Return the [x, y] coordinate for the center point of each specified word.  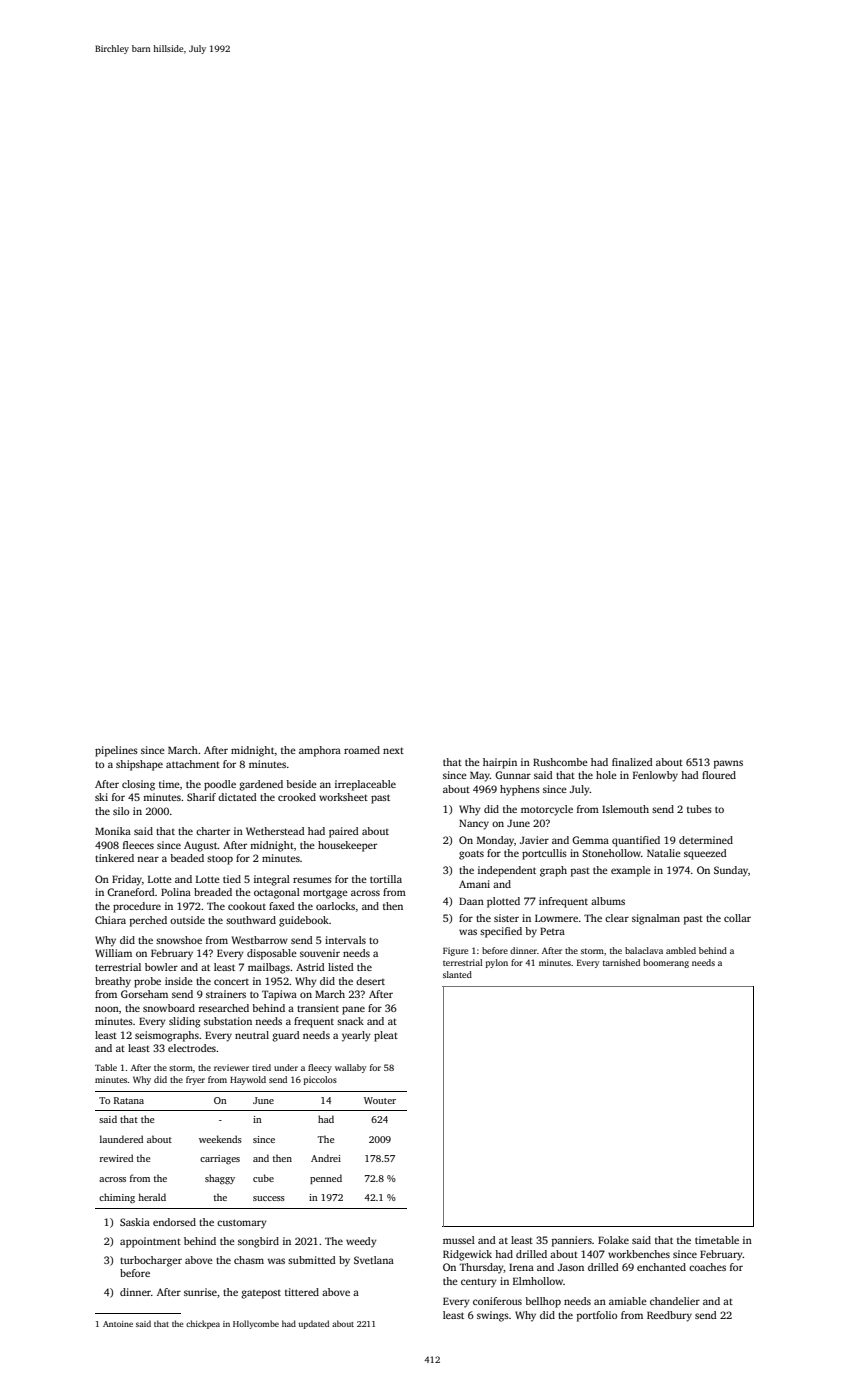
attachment [193, 764]
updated [314, 1324]
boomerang [666, 963]
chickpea [203, 1324]
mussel [459, 1240]
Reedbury [669, 1316]
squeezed [705, 854]
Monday [495, 841]
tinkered [114, 858]
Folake [613, 1240]
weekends [220, 1139]
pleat [386, 1036]
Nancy [474, 824]
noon [107, 1009]
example [631, 871]
